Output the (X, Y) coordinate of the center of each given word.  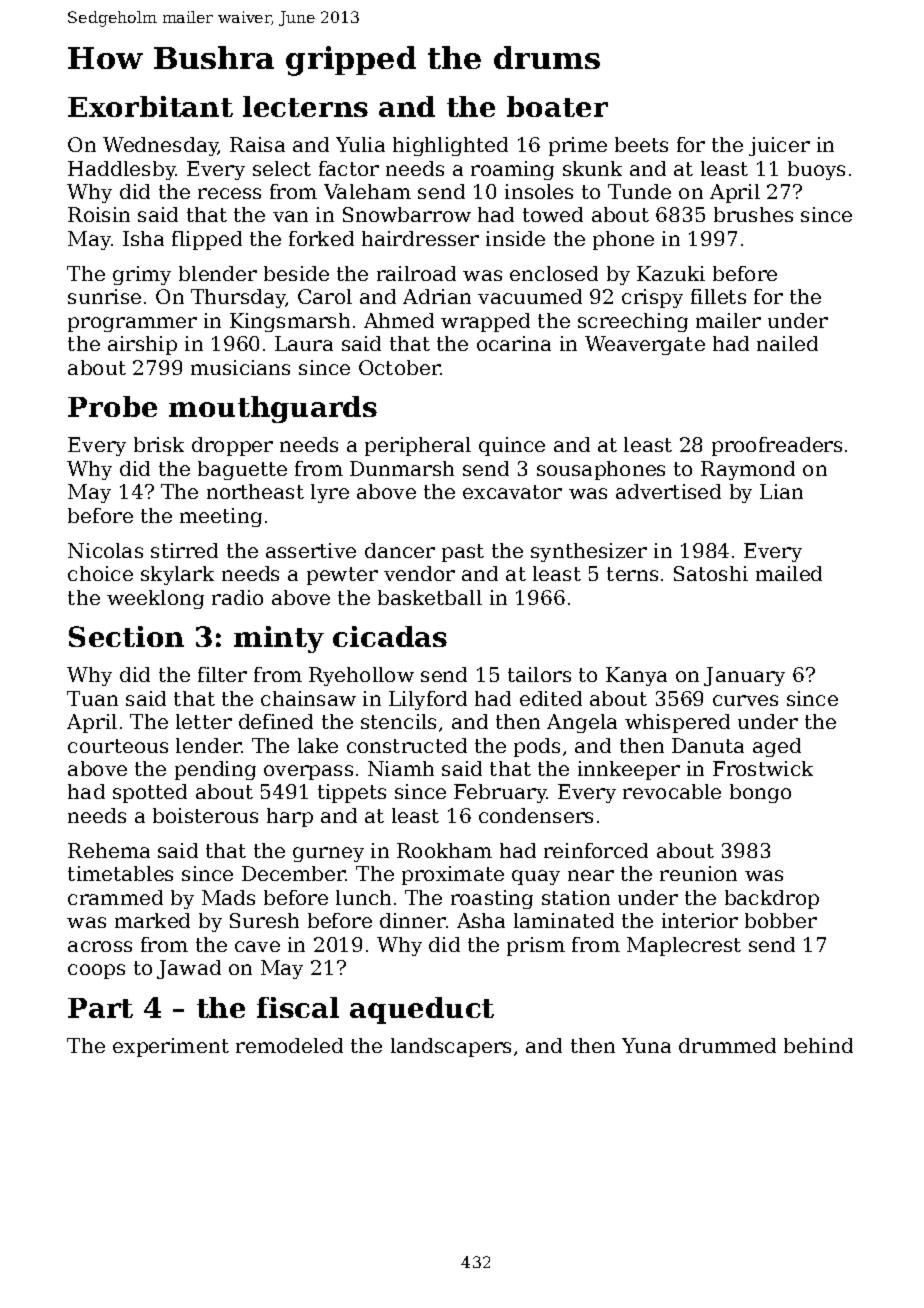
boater (557, 106)
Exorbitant (150, 106)
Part (100, 1008)
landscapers (451, 1047)
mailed (789, 573)
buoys (816, 170)
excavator (512, 492)
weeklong (155, 599)
